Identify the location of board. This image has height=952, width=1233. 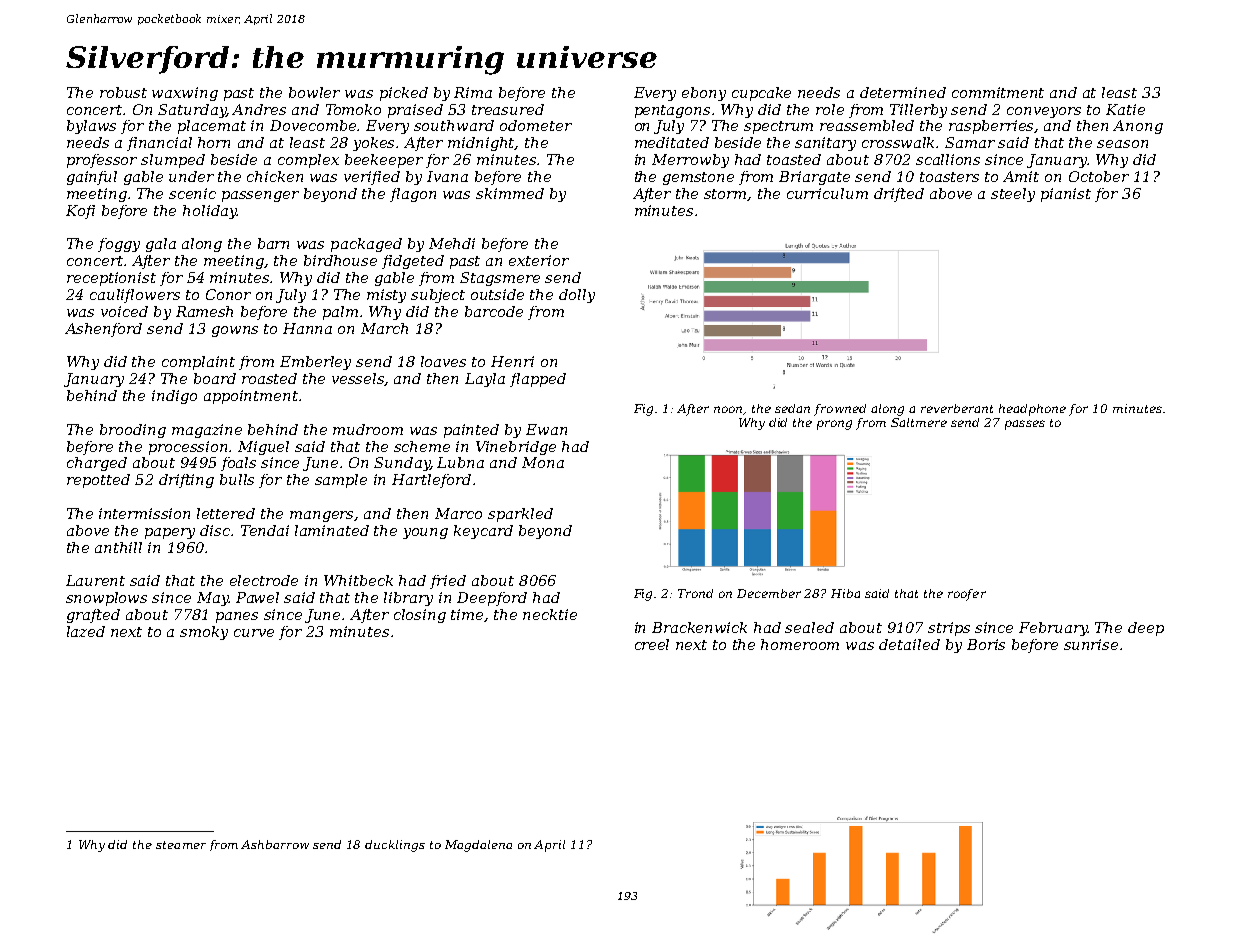
(215, 378).
